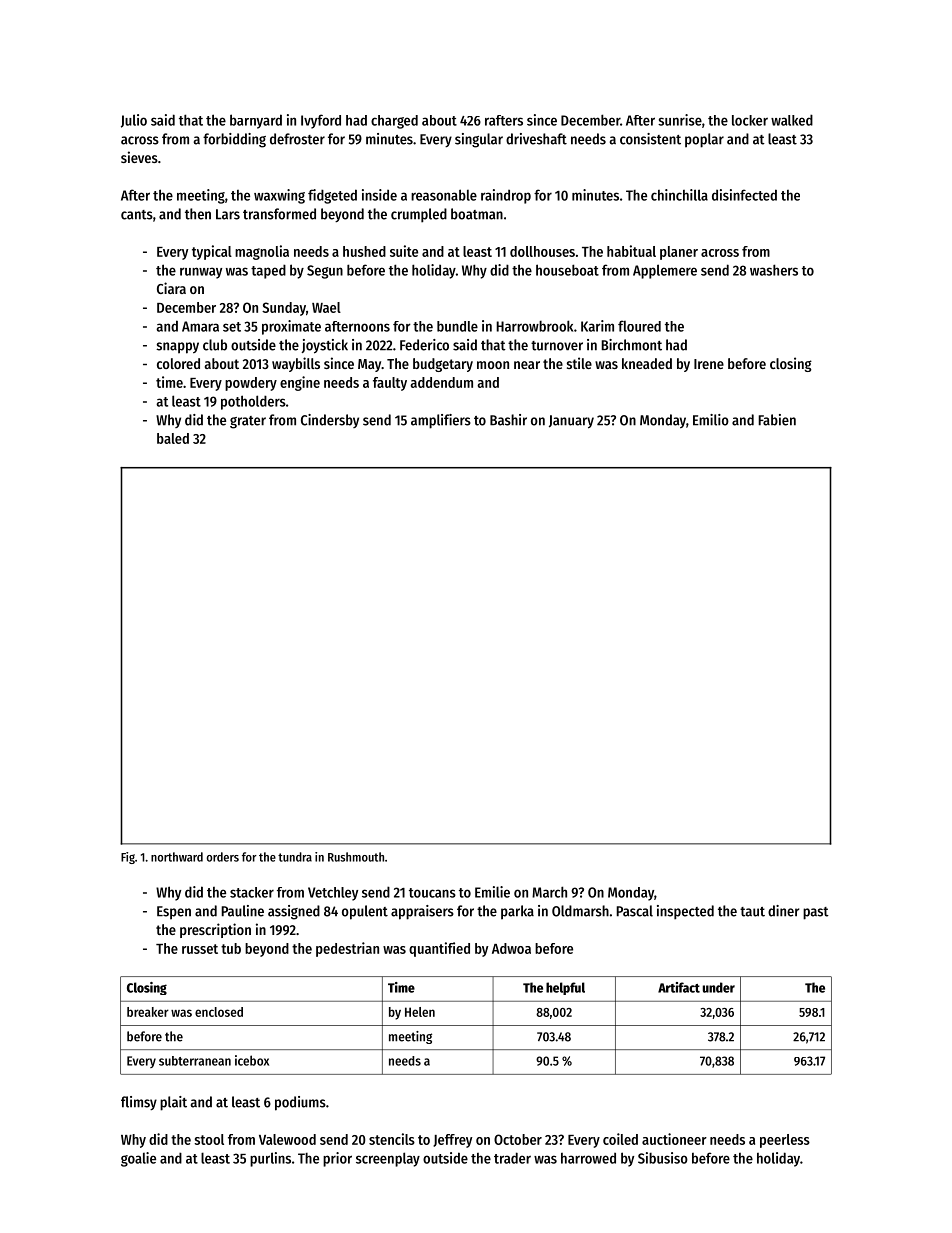 This image has height=1233, width=952. Describe the element at coordinates (479, 140) in the image. I see `singular` at that location.
